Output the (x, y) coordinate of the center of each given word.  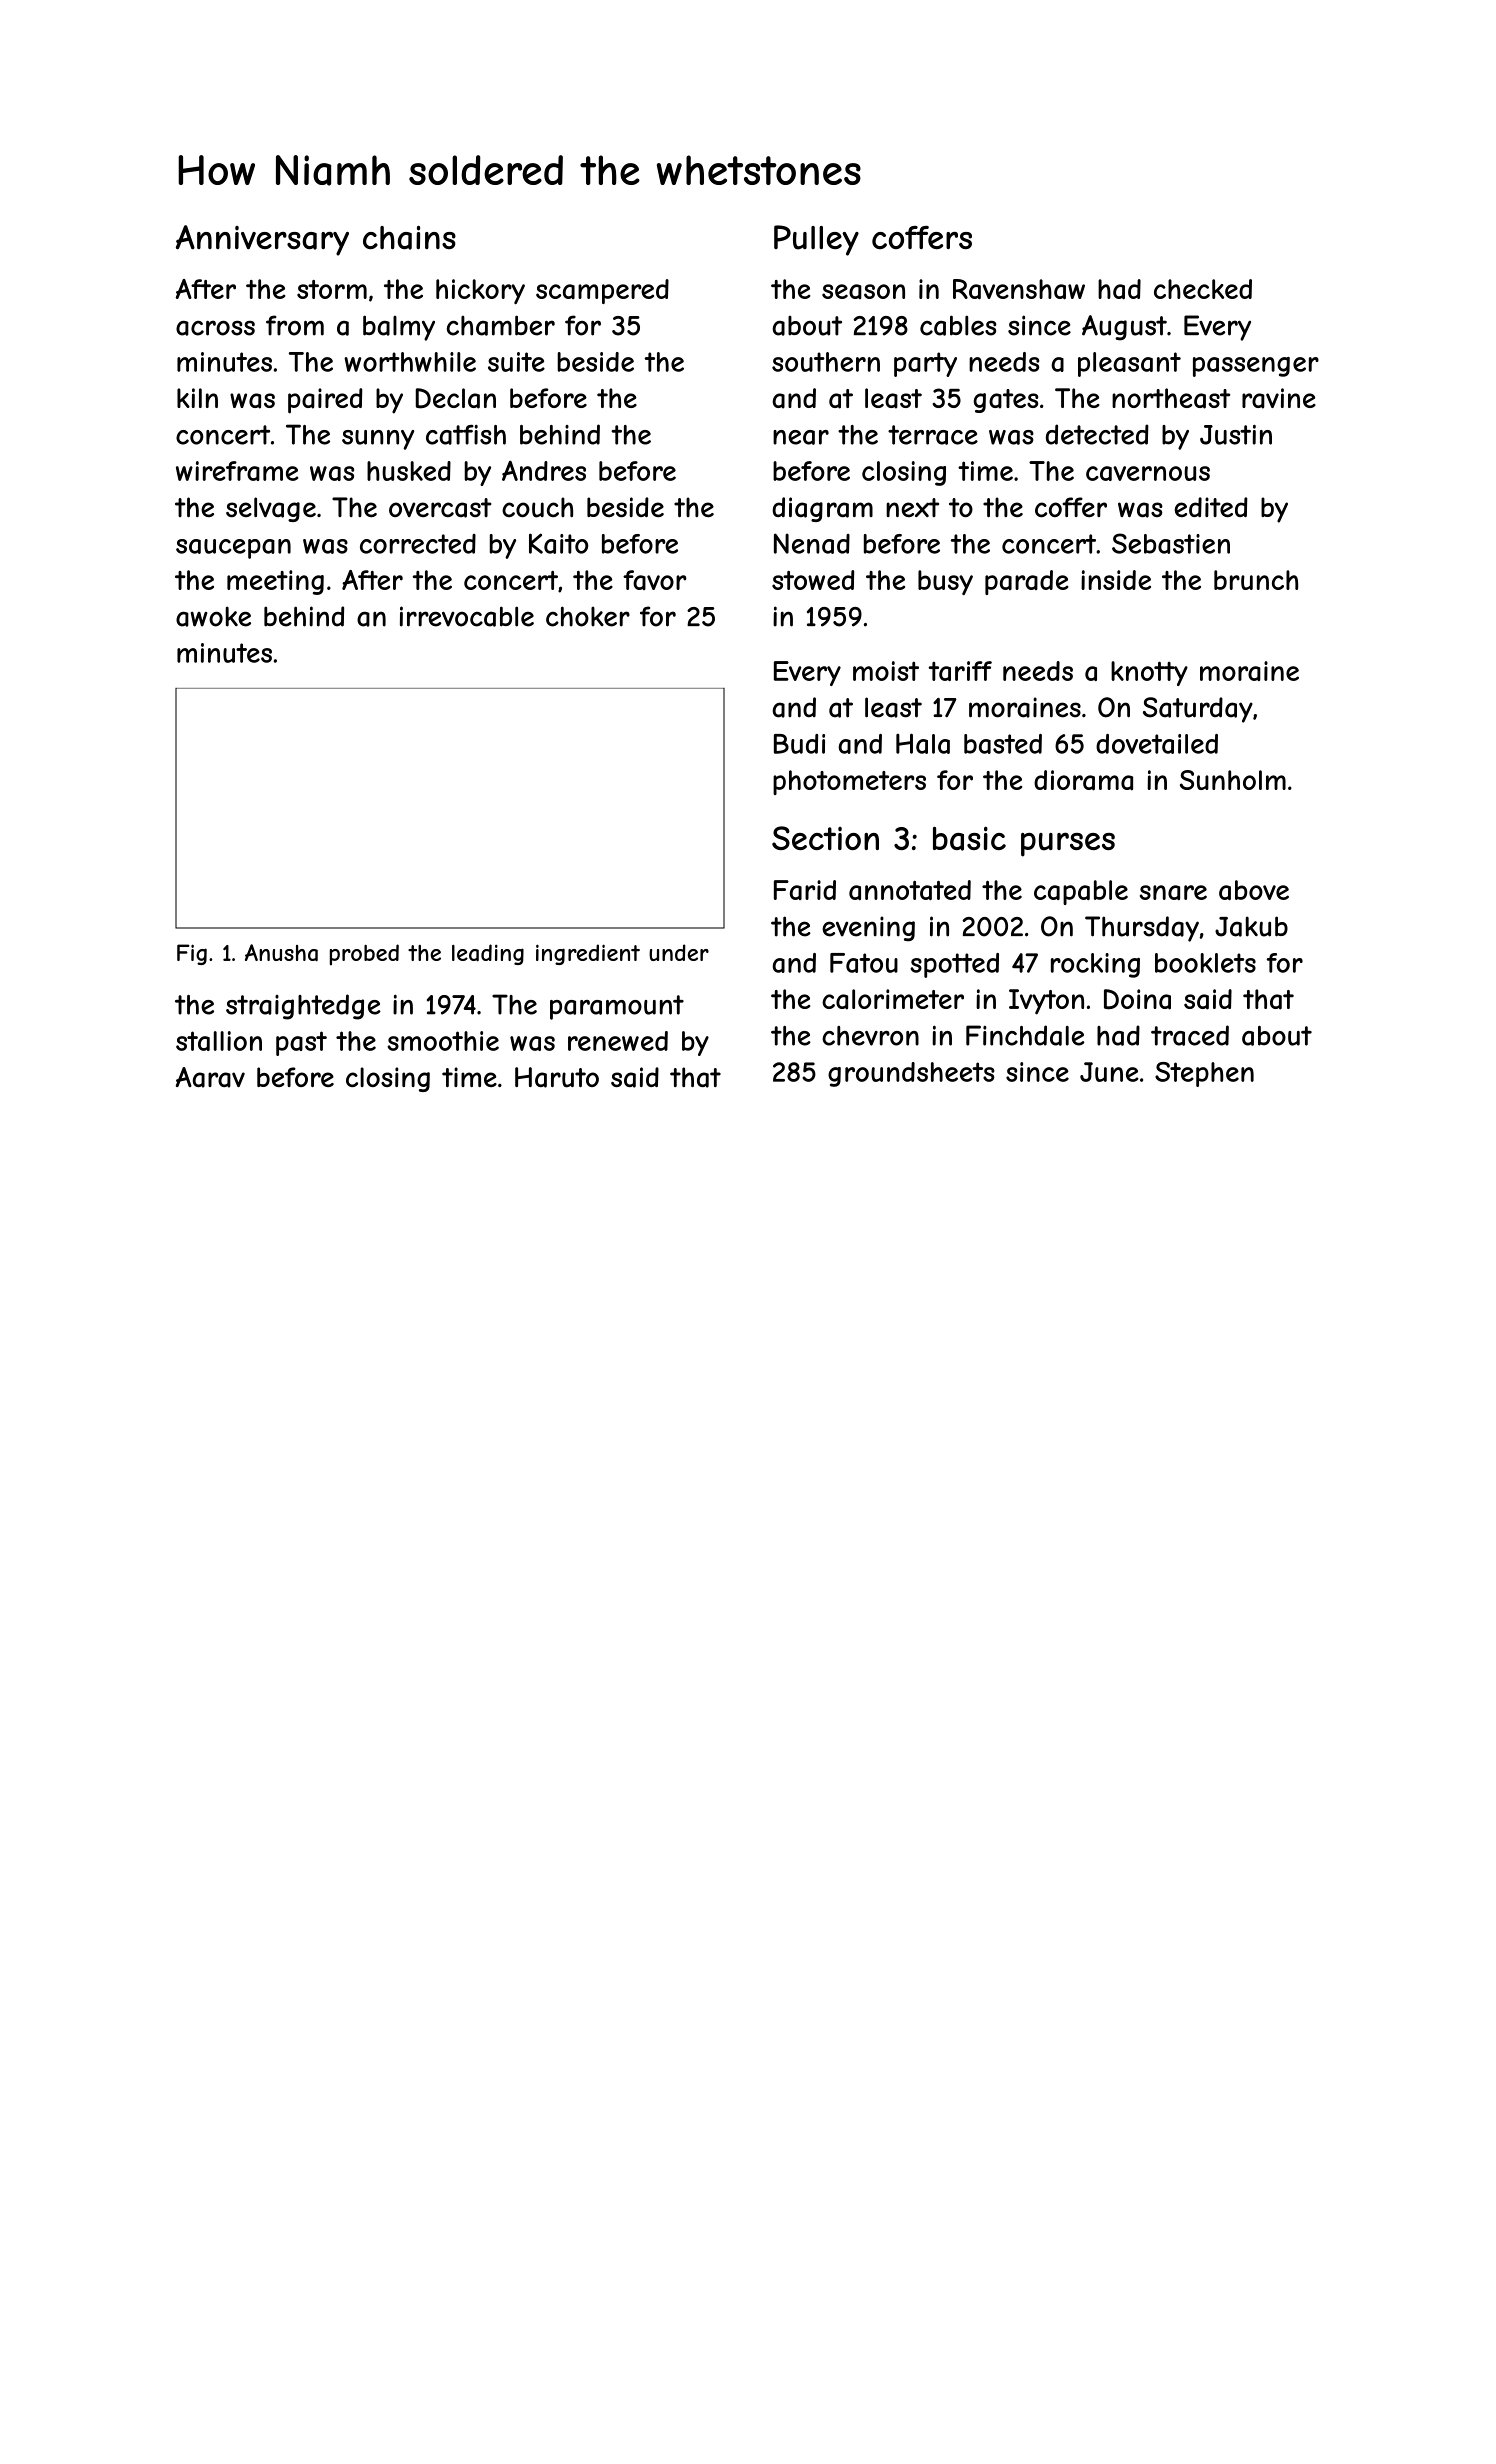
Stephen (1204, 1074)
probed (364, 954)
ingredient (588, 954)
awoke (213, 616)
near (801, 437)
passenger (1256, 367)
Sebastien (1171, 543)
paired (325, 401)
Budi (799, 744)
